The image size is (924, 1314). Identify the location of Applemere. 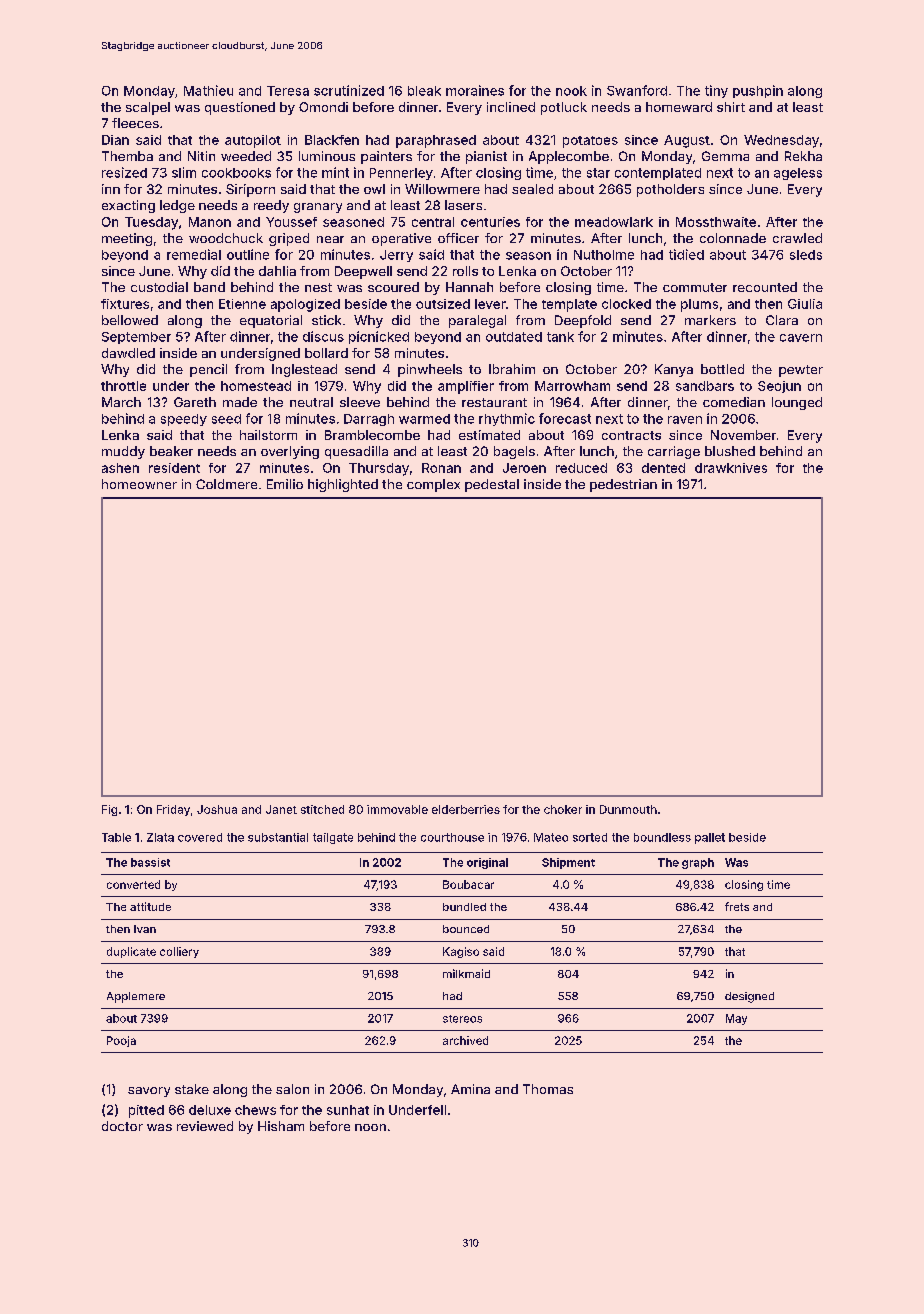
(136, 997).
